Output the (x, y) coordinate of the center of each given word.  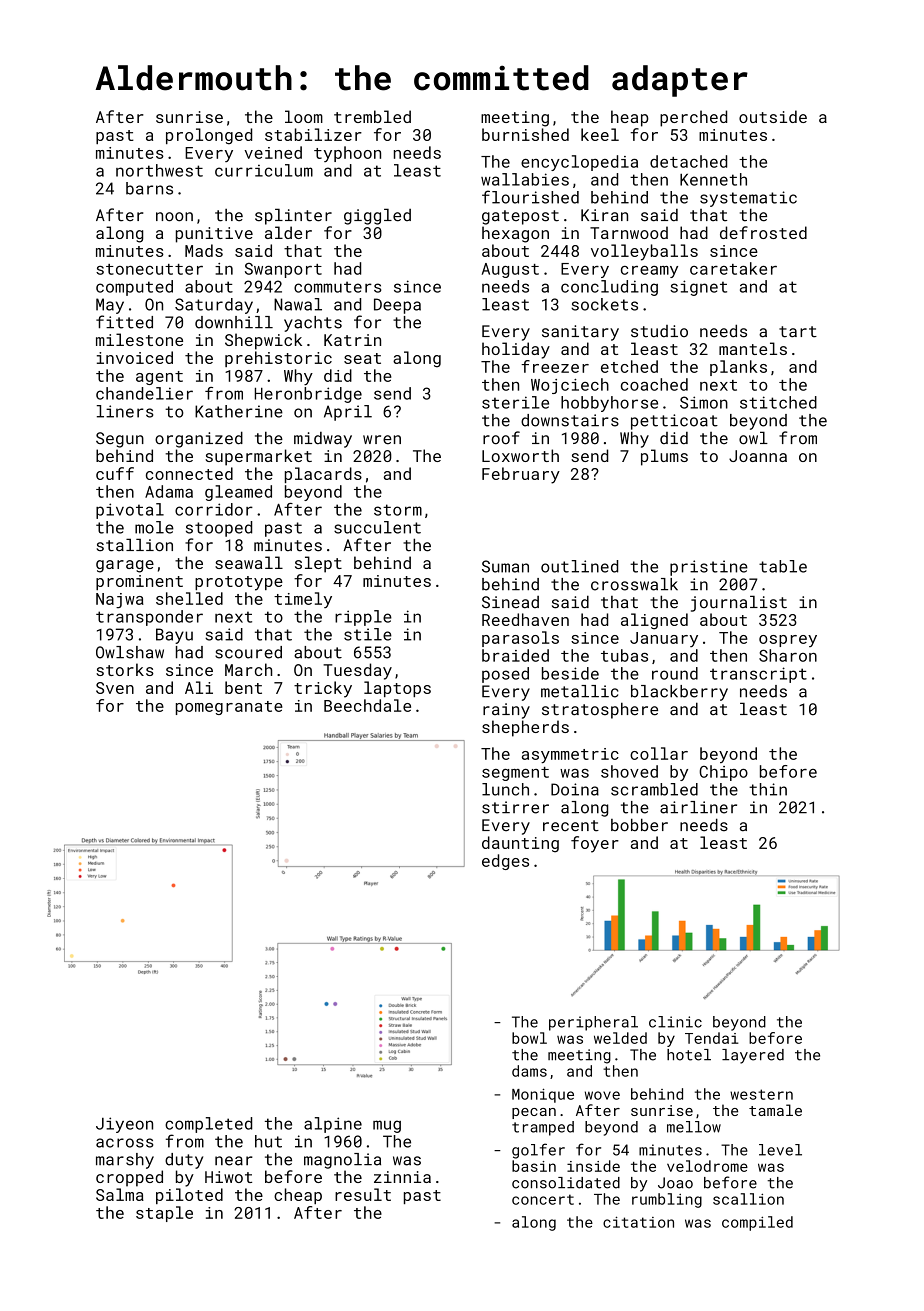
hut (268, 1141)
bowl (529, 1038)
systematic (748, 199)
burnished (525, 134)
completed (208, 1125)
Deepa (397, 306)
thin (768, 789)
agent (159, 378)
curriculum (264, 170)
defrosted (763, 232)
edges (505, 862)
